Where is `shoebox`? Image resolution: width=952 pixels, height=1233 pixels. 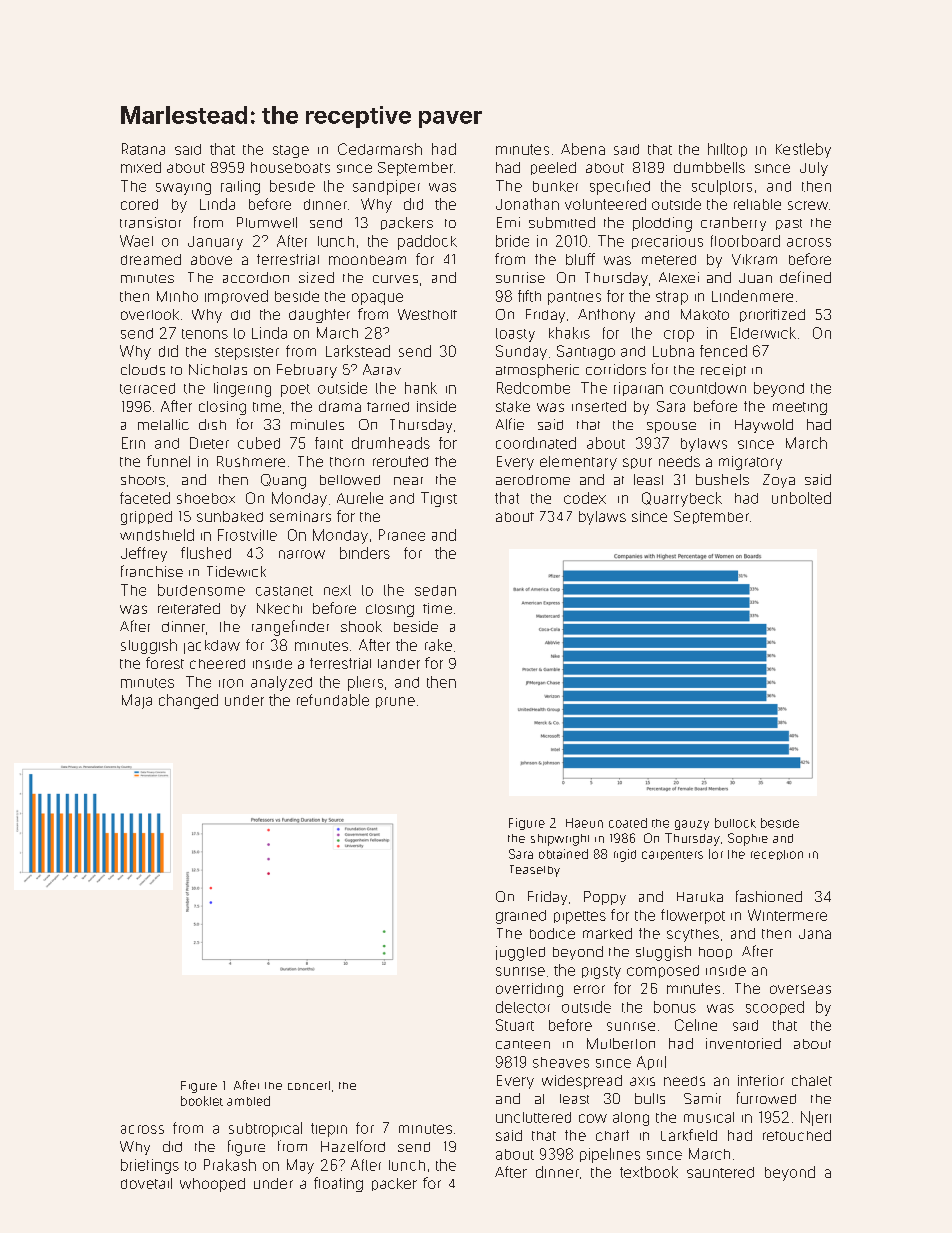 shoebox is located at coordinates (206, 498).
